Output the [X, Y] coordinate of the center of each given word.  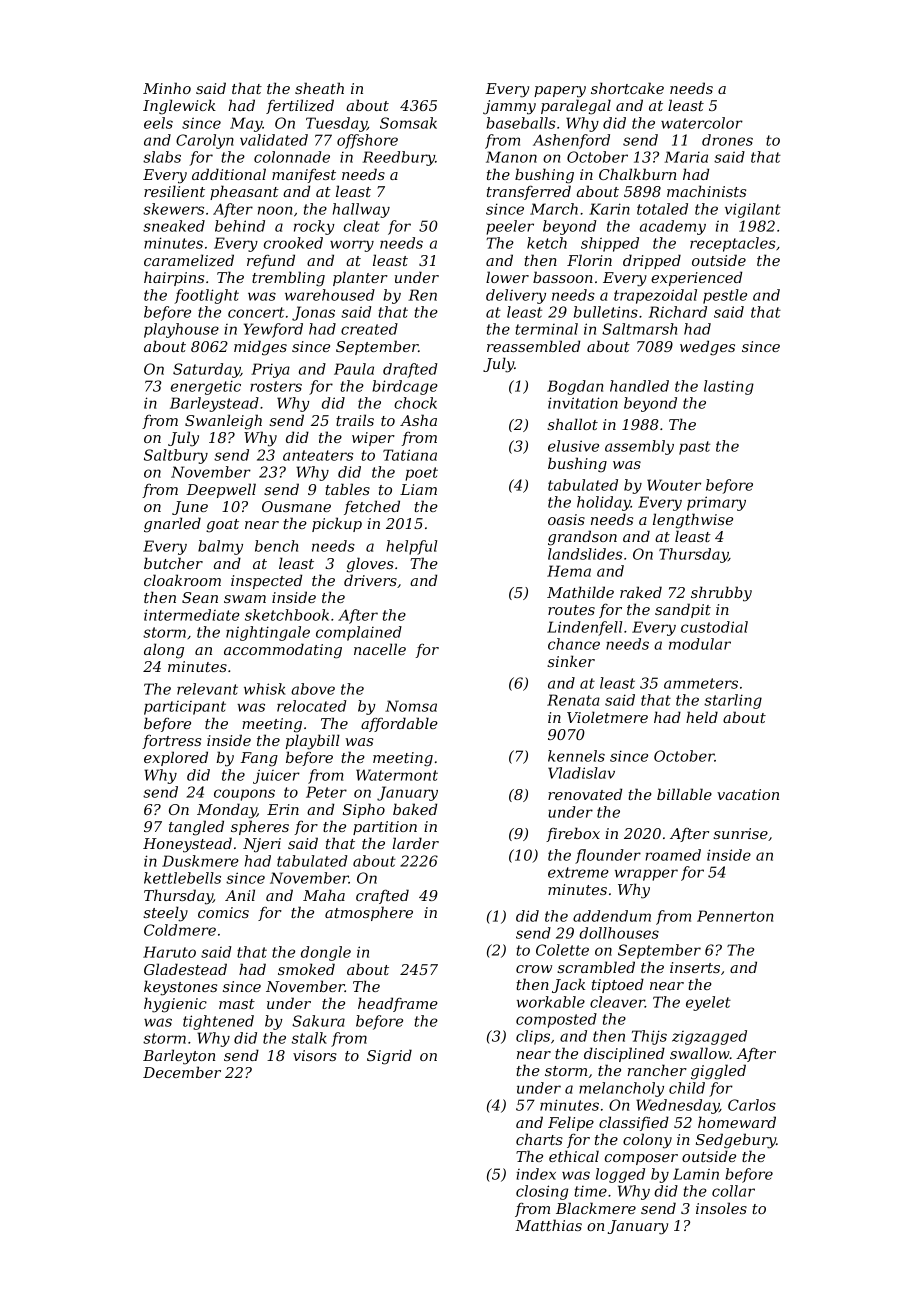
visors [315, 1055]
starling [733, 701]
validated [274, 140]
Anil [240, 895]
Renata [573, 700]
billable [684, 794]
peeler [510, 227]
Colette [562, 950]
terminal [546, 329]
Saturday [206, 370]
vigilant [753, 210]
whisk [265, 689]
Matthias [548, 1225]
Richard [678, 312]
